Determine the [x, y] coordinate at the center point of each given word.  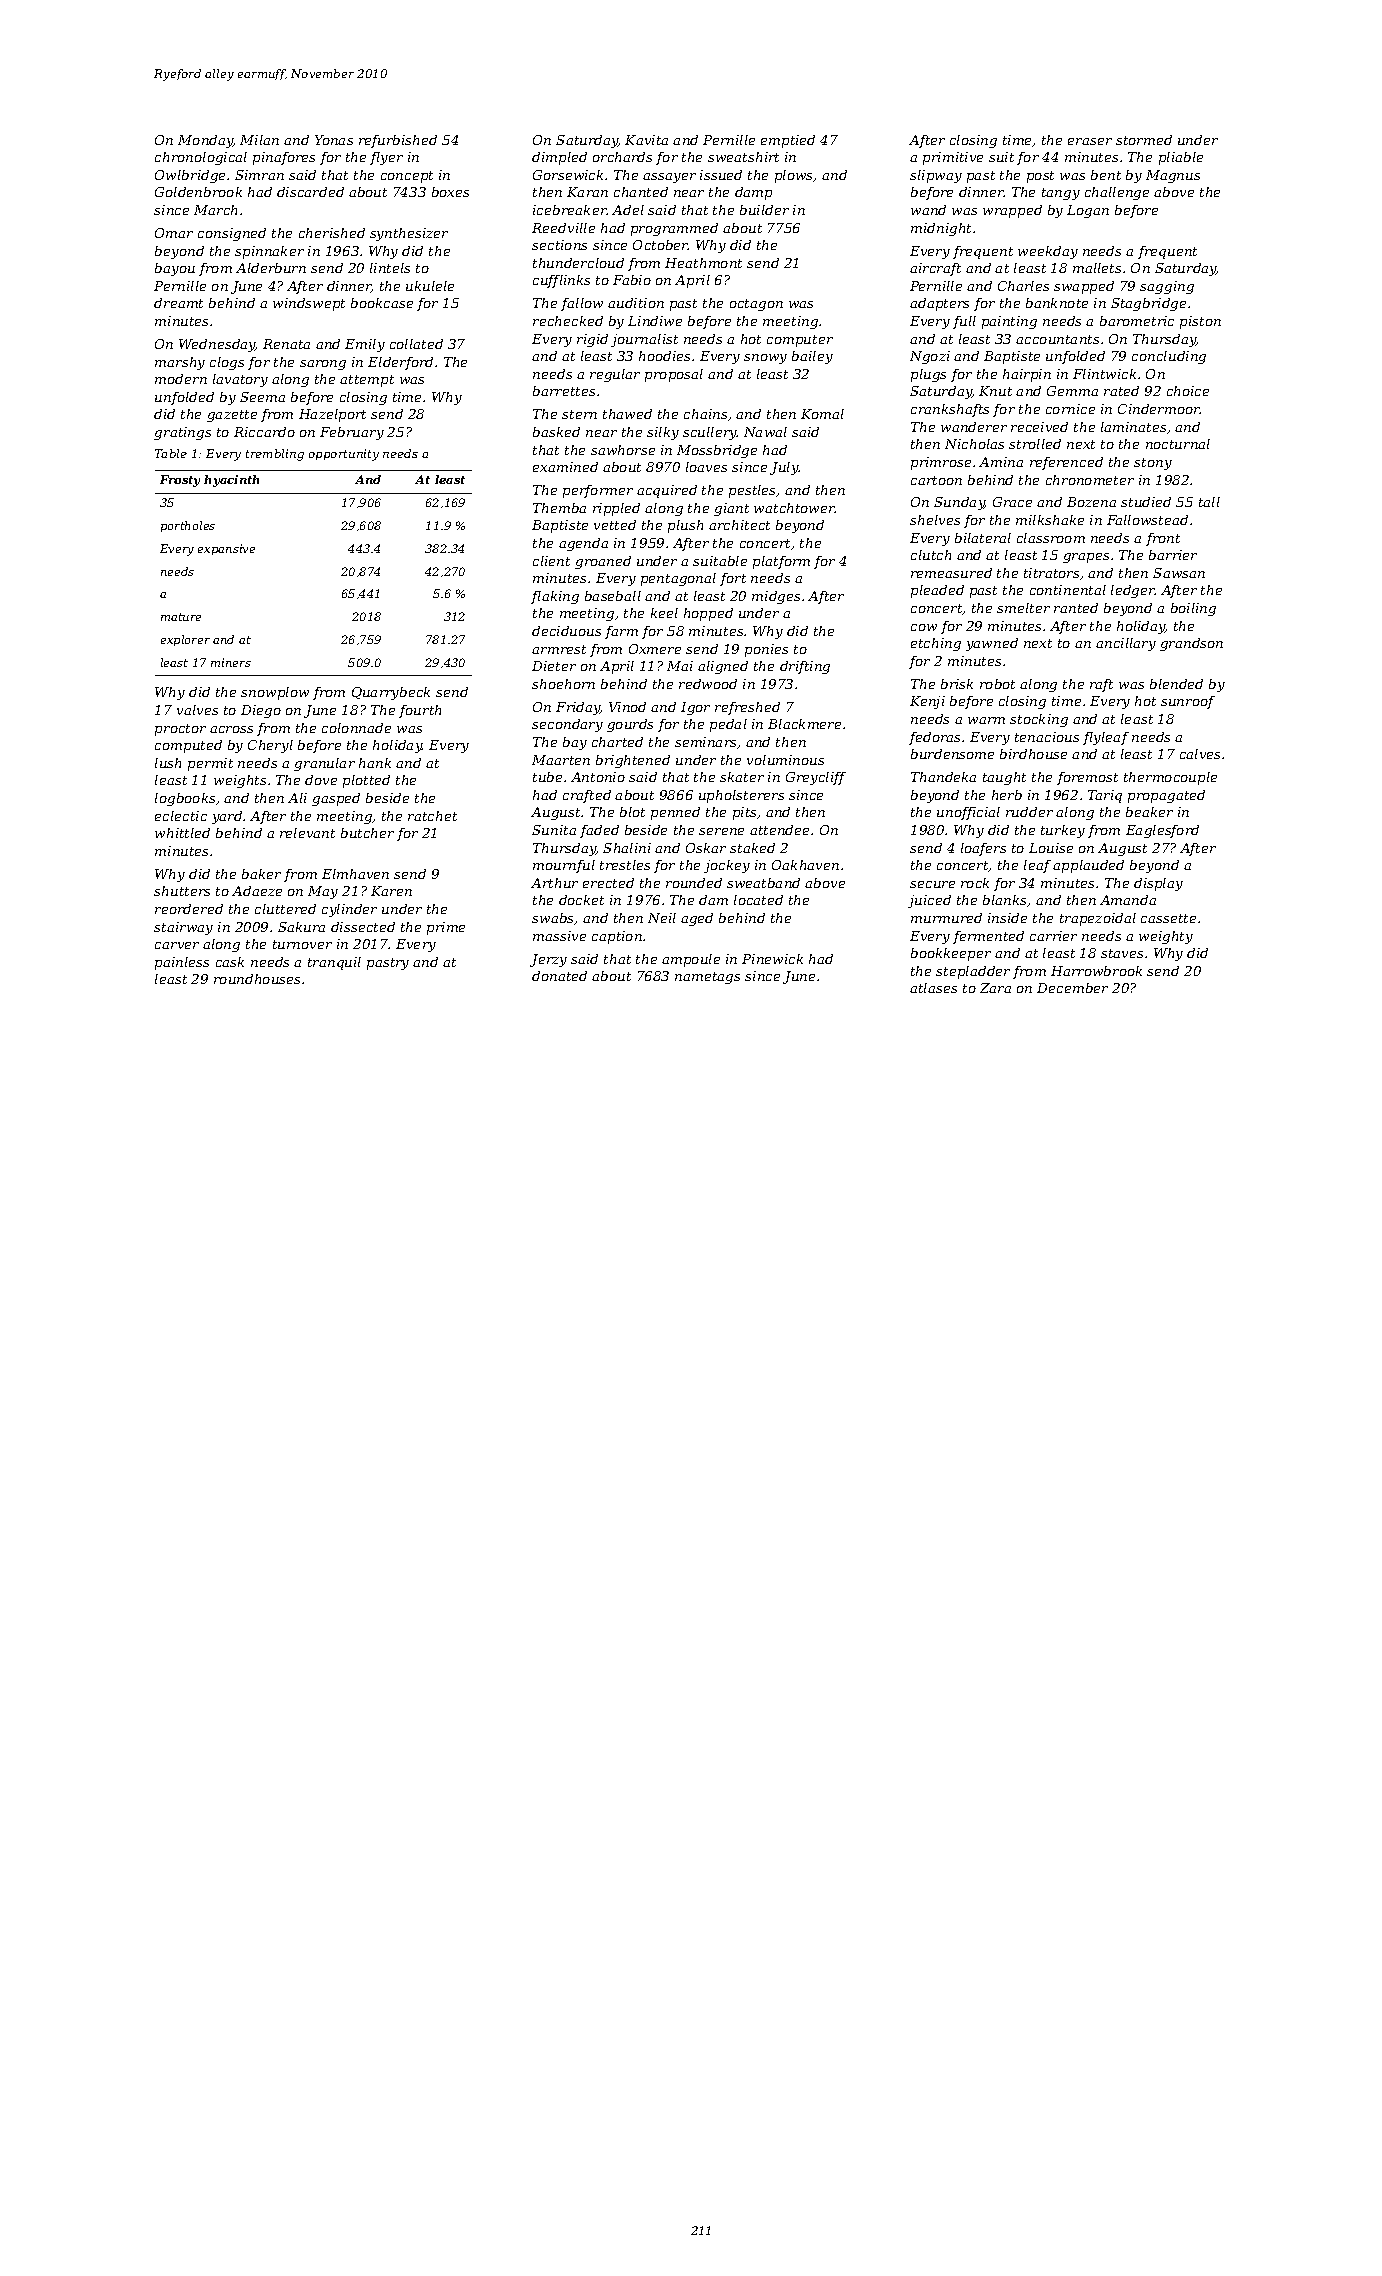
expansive [226, 549]
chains [705, 414]
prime [446, 928]
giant [731, 509]
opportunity [344, 455]
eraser [1090, 141]
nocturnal [1178, 444]
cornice [1070, 409]
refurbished [398, 141]
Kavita [646, 140]
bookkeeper [951, 954]
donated [559, 976]
